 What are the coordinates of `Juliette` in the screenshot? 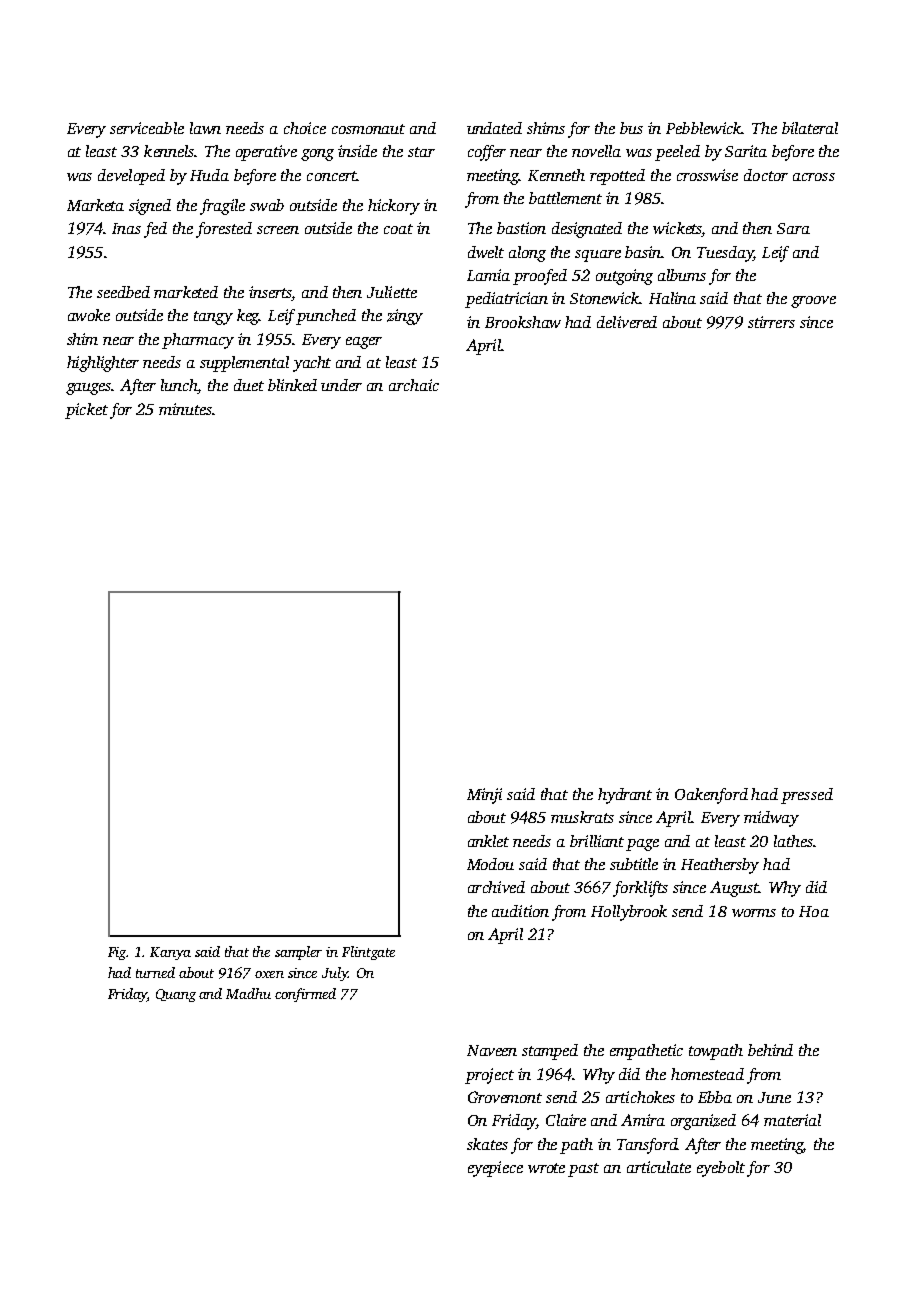 It's located at (392, 292).
